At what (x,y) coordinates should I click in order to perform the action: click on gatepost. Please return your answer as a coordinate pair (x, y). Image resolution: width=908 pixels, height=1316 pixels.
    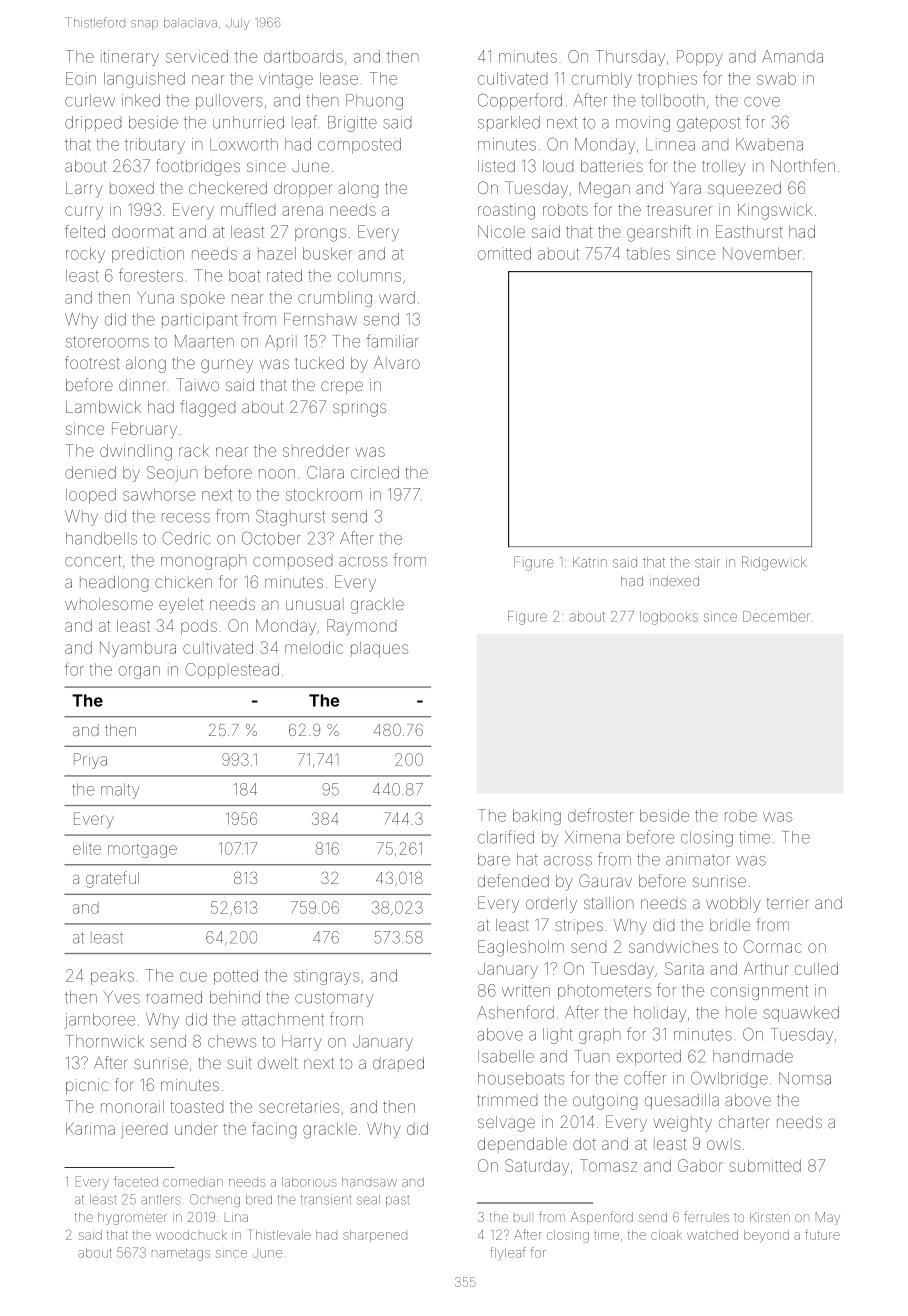
    Looking at the image, I should click on (708, 124).
